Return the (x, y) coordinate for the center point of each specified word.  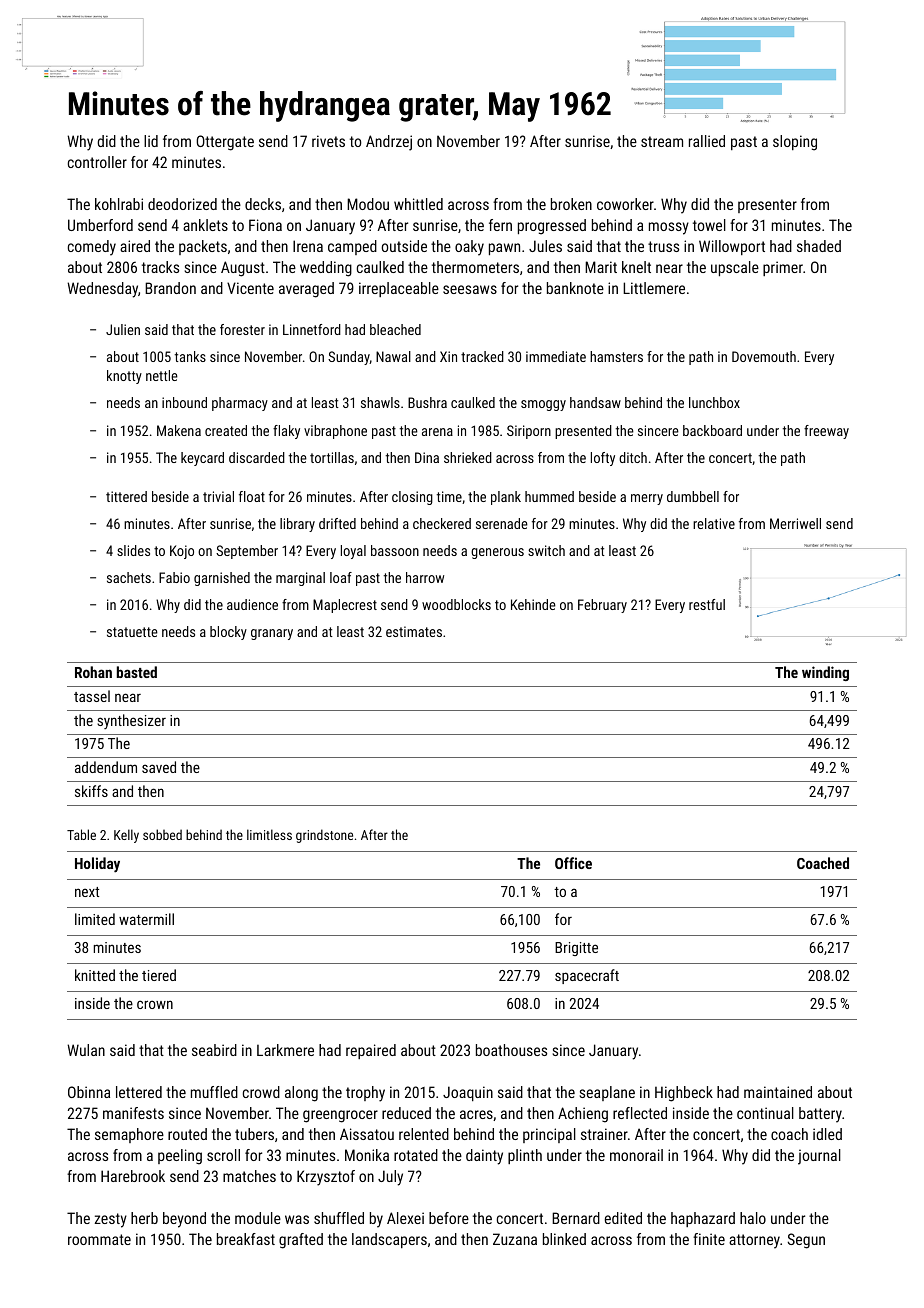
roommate (99, 1239)
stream (662, 141)
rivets (328, 141)
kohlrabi (119, 204)
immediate (556, 356)
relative (714, 523)
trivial (218, 496)
